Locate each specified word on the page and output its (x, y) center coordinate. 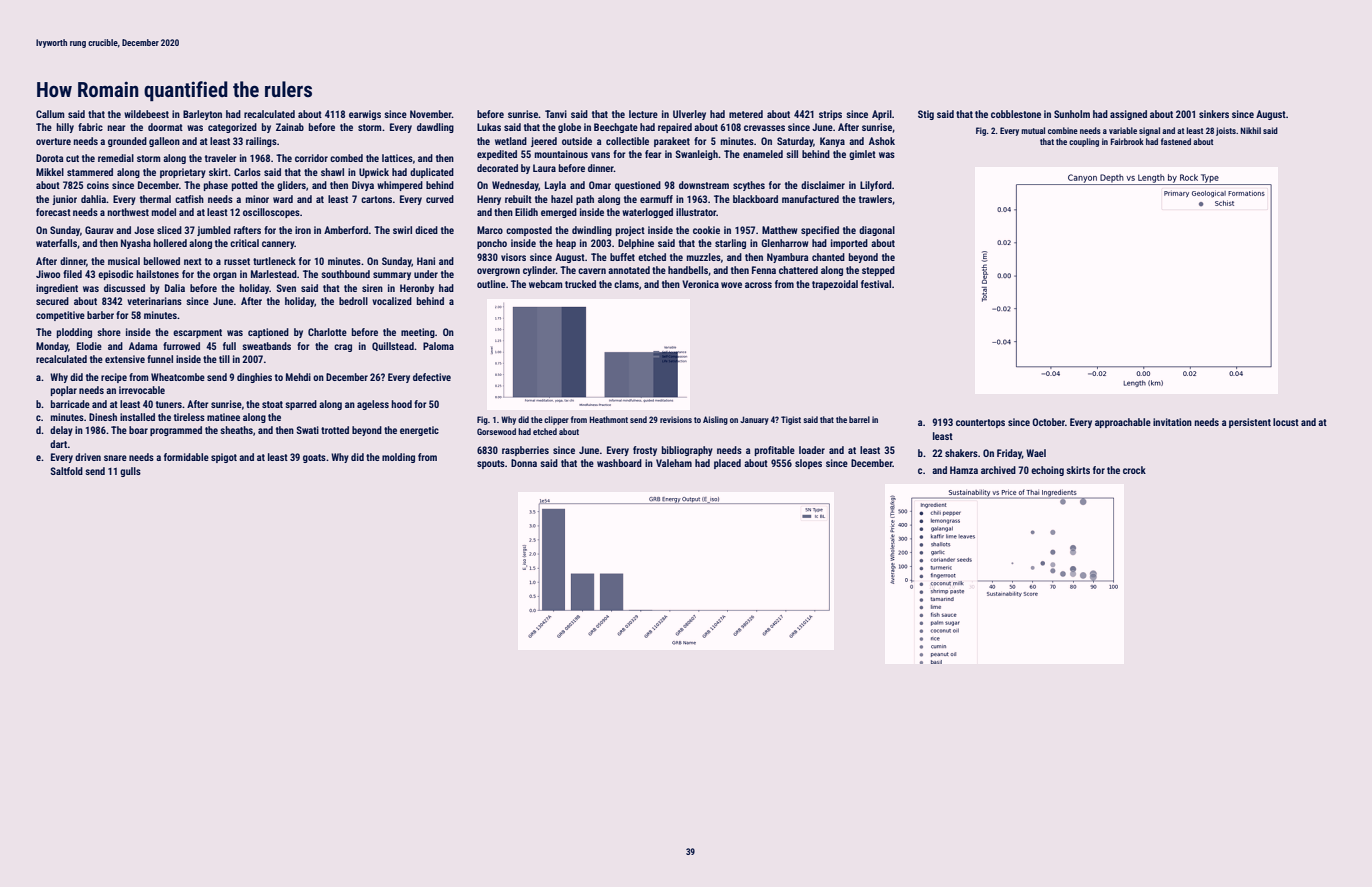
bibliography (687, 451)
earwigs (365, 115)
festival (876, 284)
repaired (675, 128)
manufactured (810, 199)
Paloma (438, 346)
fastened (1176, 141)
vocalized (392, 301)
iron (303, 230)
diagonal (877, 231)
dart (58, 444)
